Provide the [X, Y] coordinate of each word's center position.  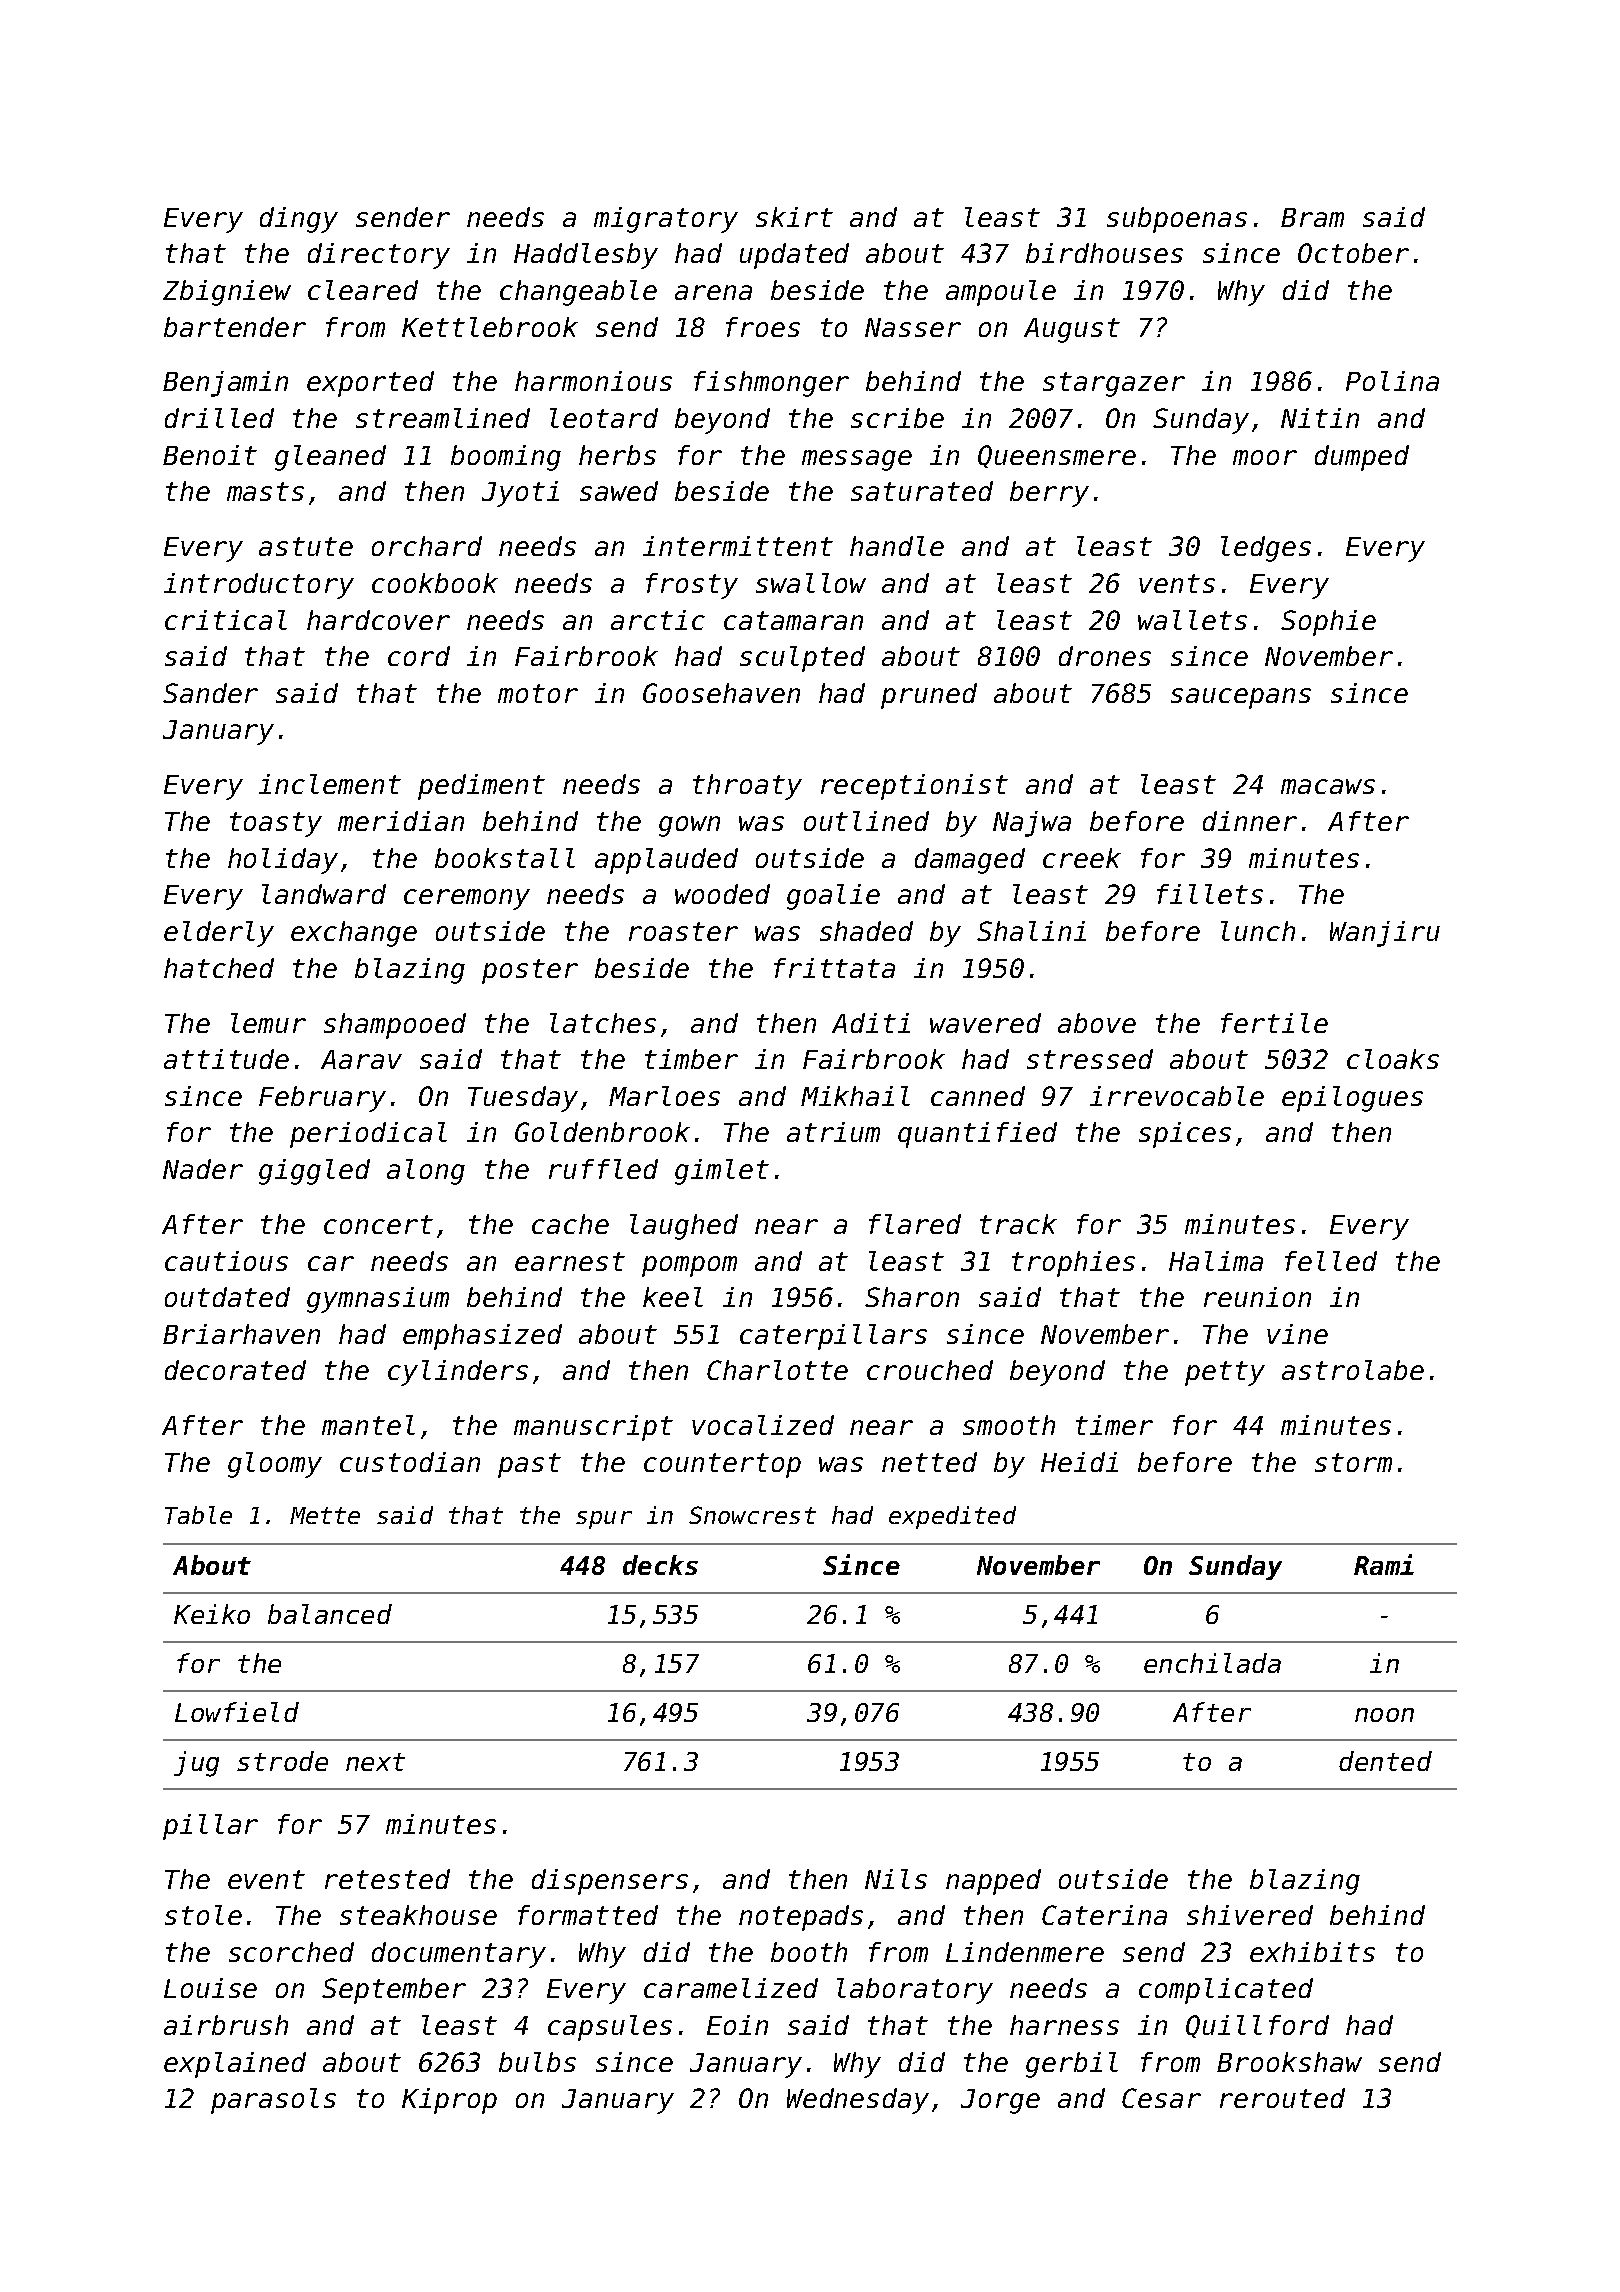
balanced [330, 1614]
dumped [1362, 458]
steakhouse [418, 1915]
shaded [866, 931]
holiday [283, 861]
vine [1297, 1334]
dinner [1250, 821]
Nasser [913, 327]
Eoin [737, 2025]
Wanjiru [1385, 934]
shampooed [395, 1026]
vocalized [763, 1425]
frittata [834, 968]
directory [379, 256]
